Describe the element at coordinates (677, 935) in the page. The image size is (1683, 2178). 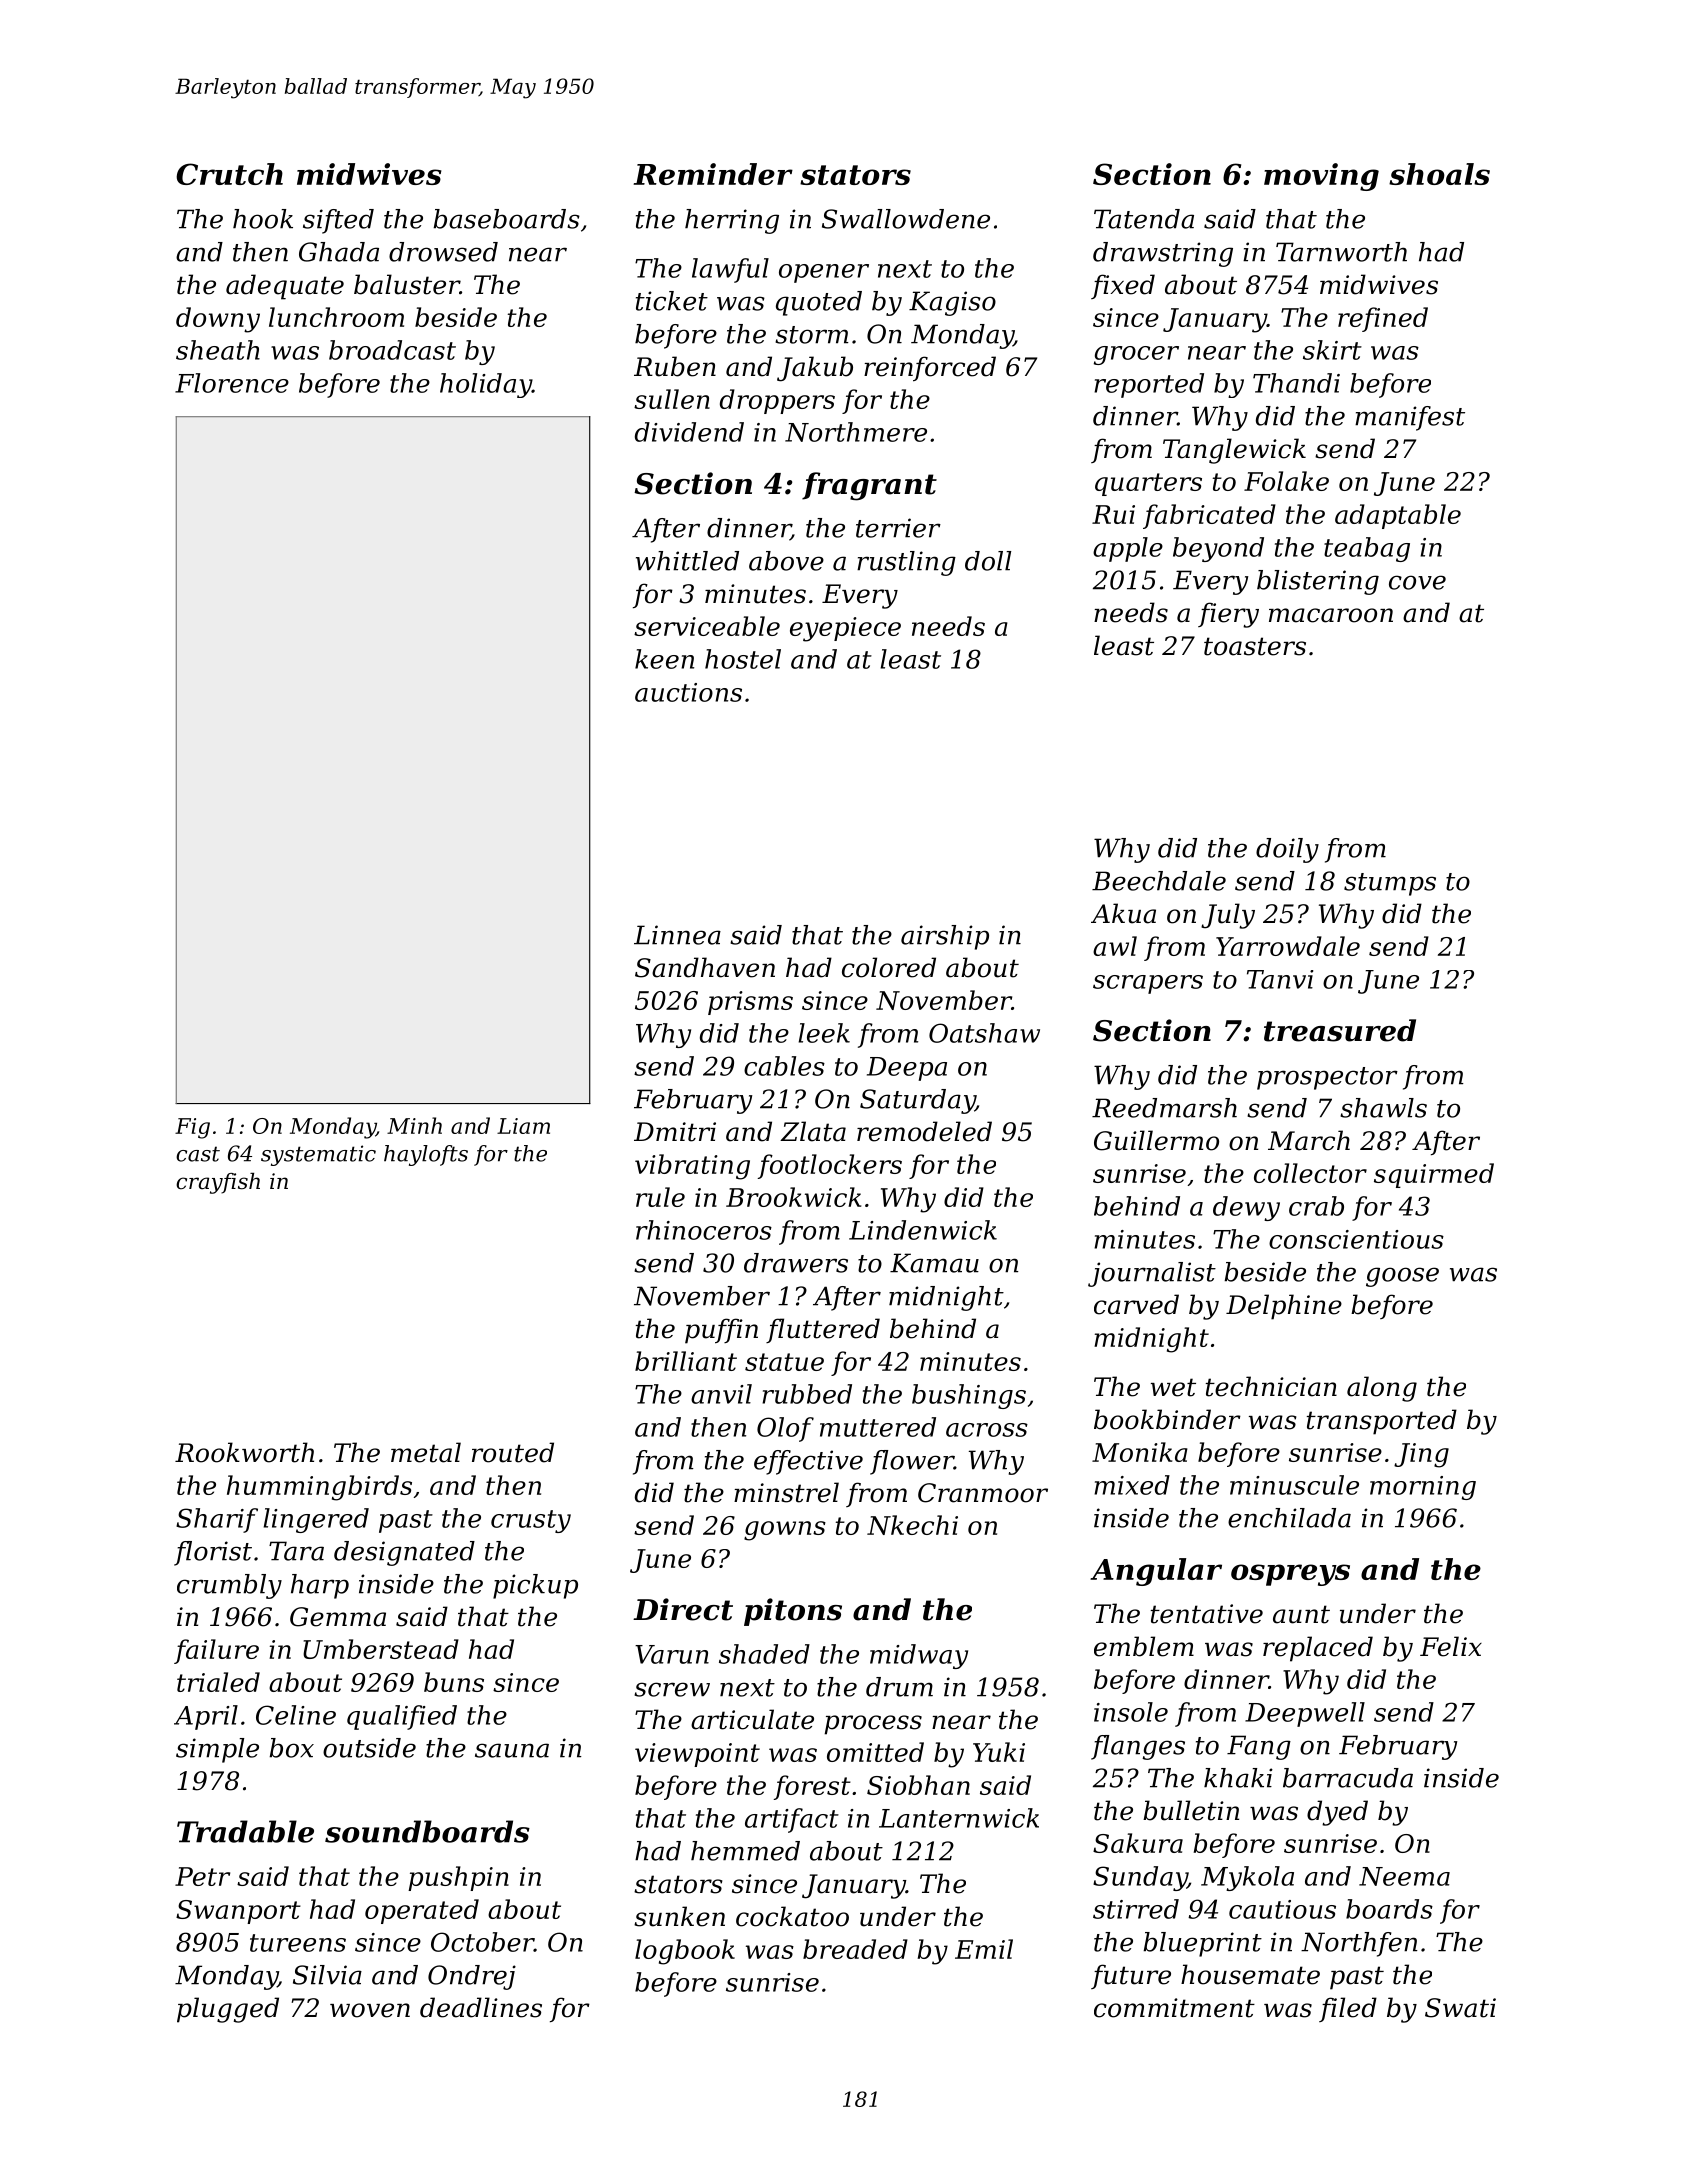
I see `Linnea` at that location.
